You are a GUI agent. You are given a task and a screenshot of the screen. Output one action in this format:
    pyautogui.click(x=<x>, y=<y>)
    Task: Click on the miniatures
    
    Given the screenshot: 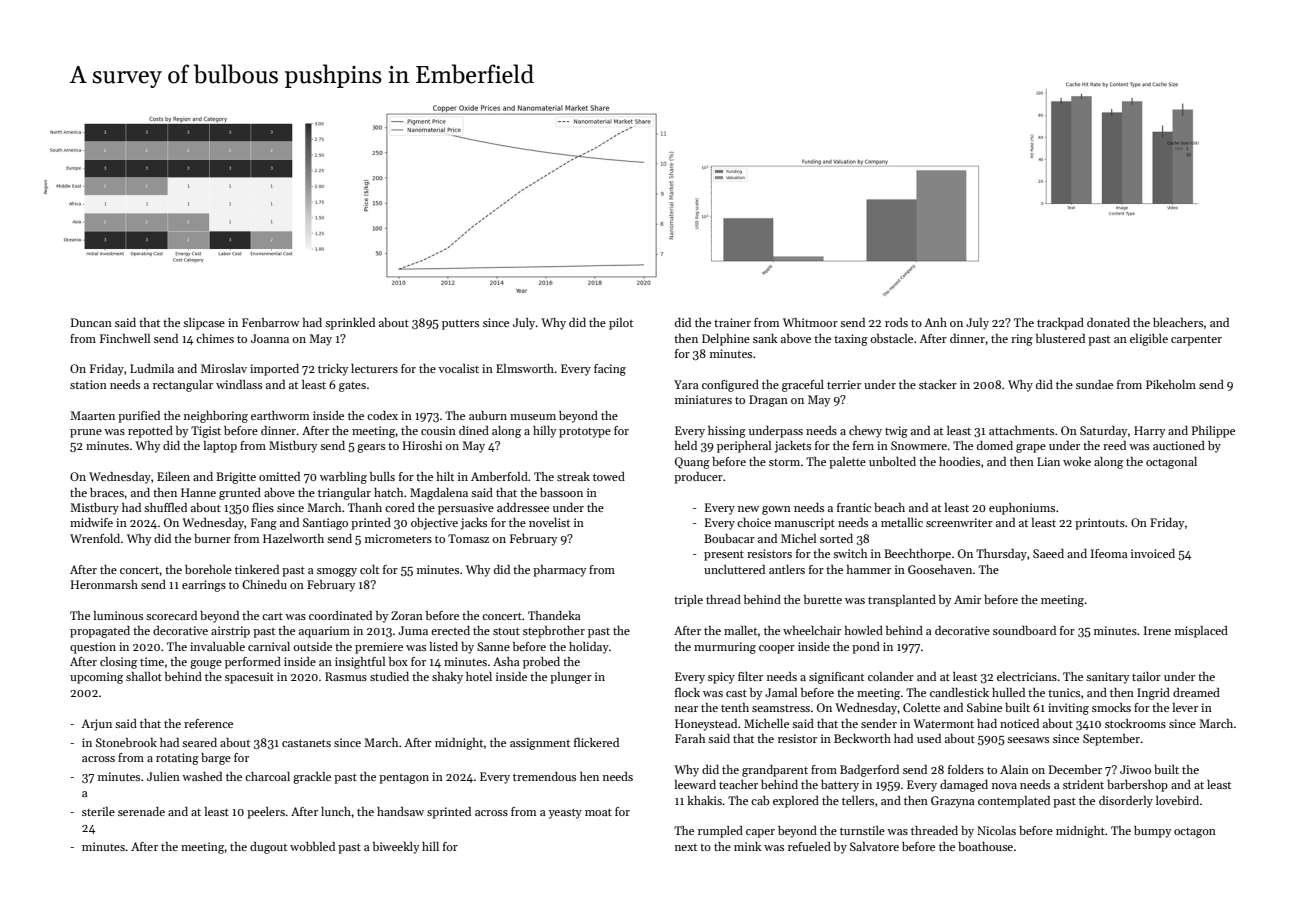 What is the action you would take?
    pyautogui.click(x=703, y=399)
